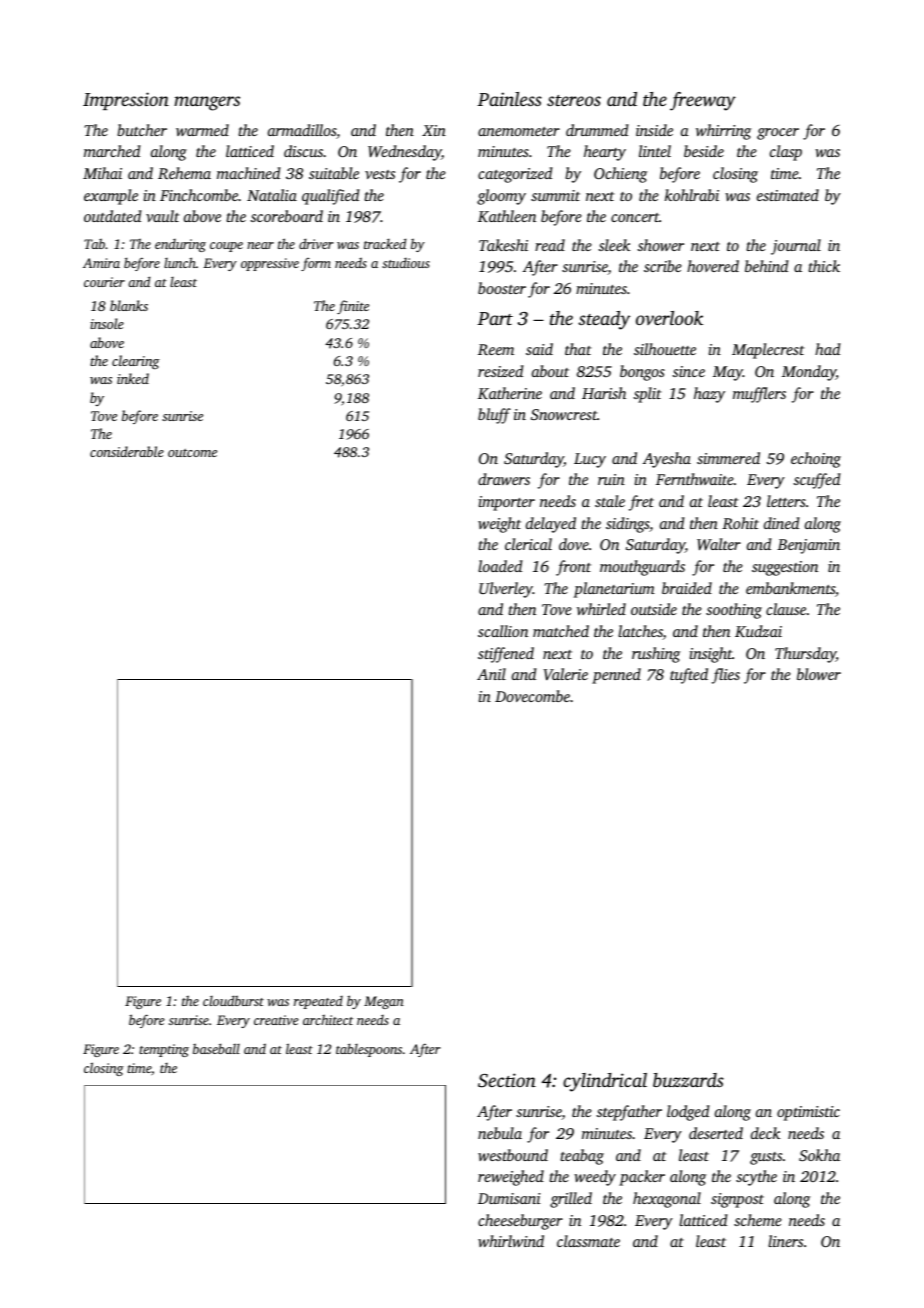 Image resolution: width=924 pixels, height=1308 pixels. I want to click on Painless, so click(509, 99).
